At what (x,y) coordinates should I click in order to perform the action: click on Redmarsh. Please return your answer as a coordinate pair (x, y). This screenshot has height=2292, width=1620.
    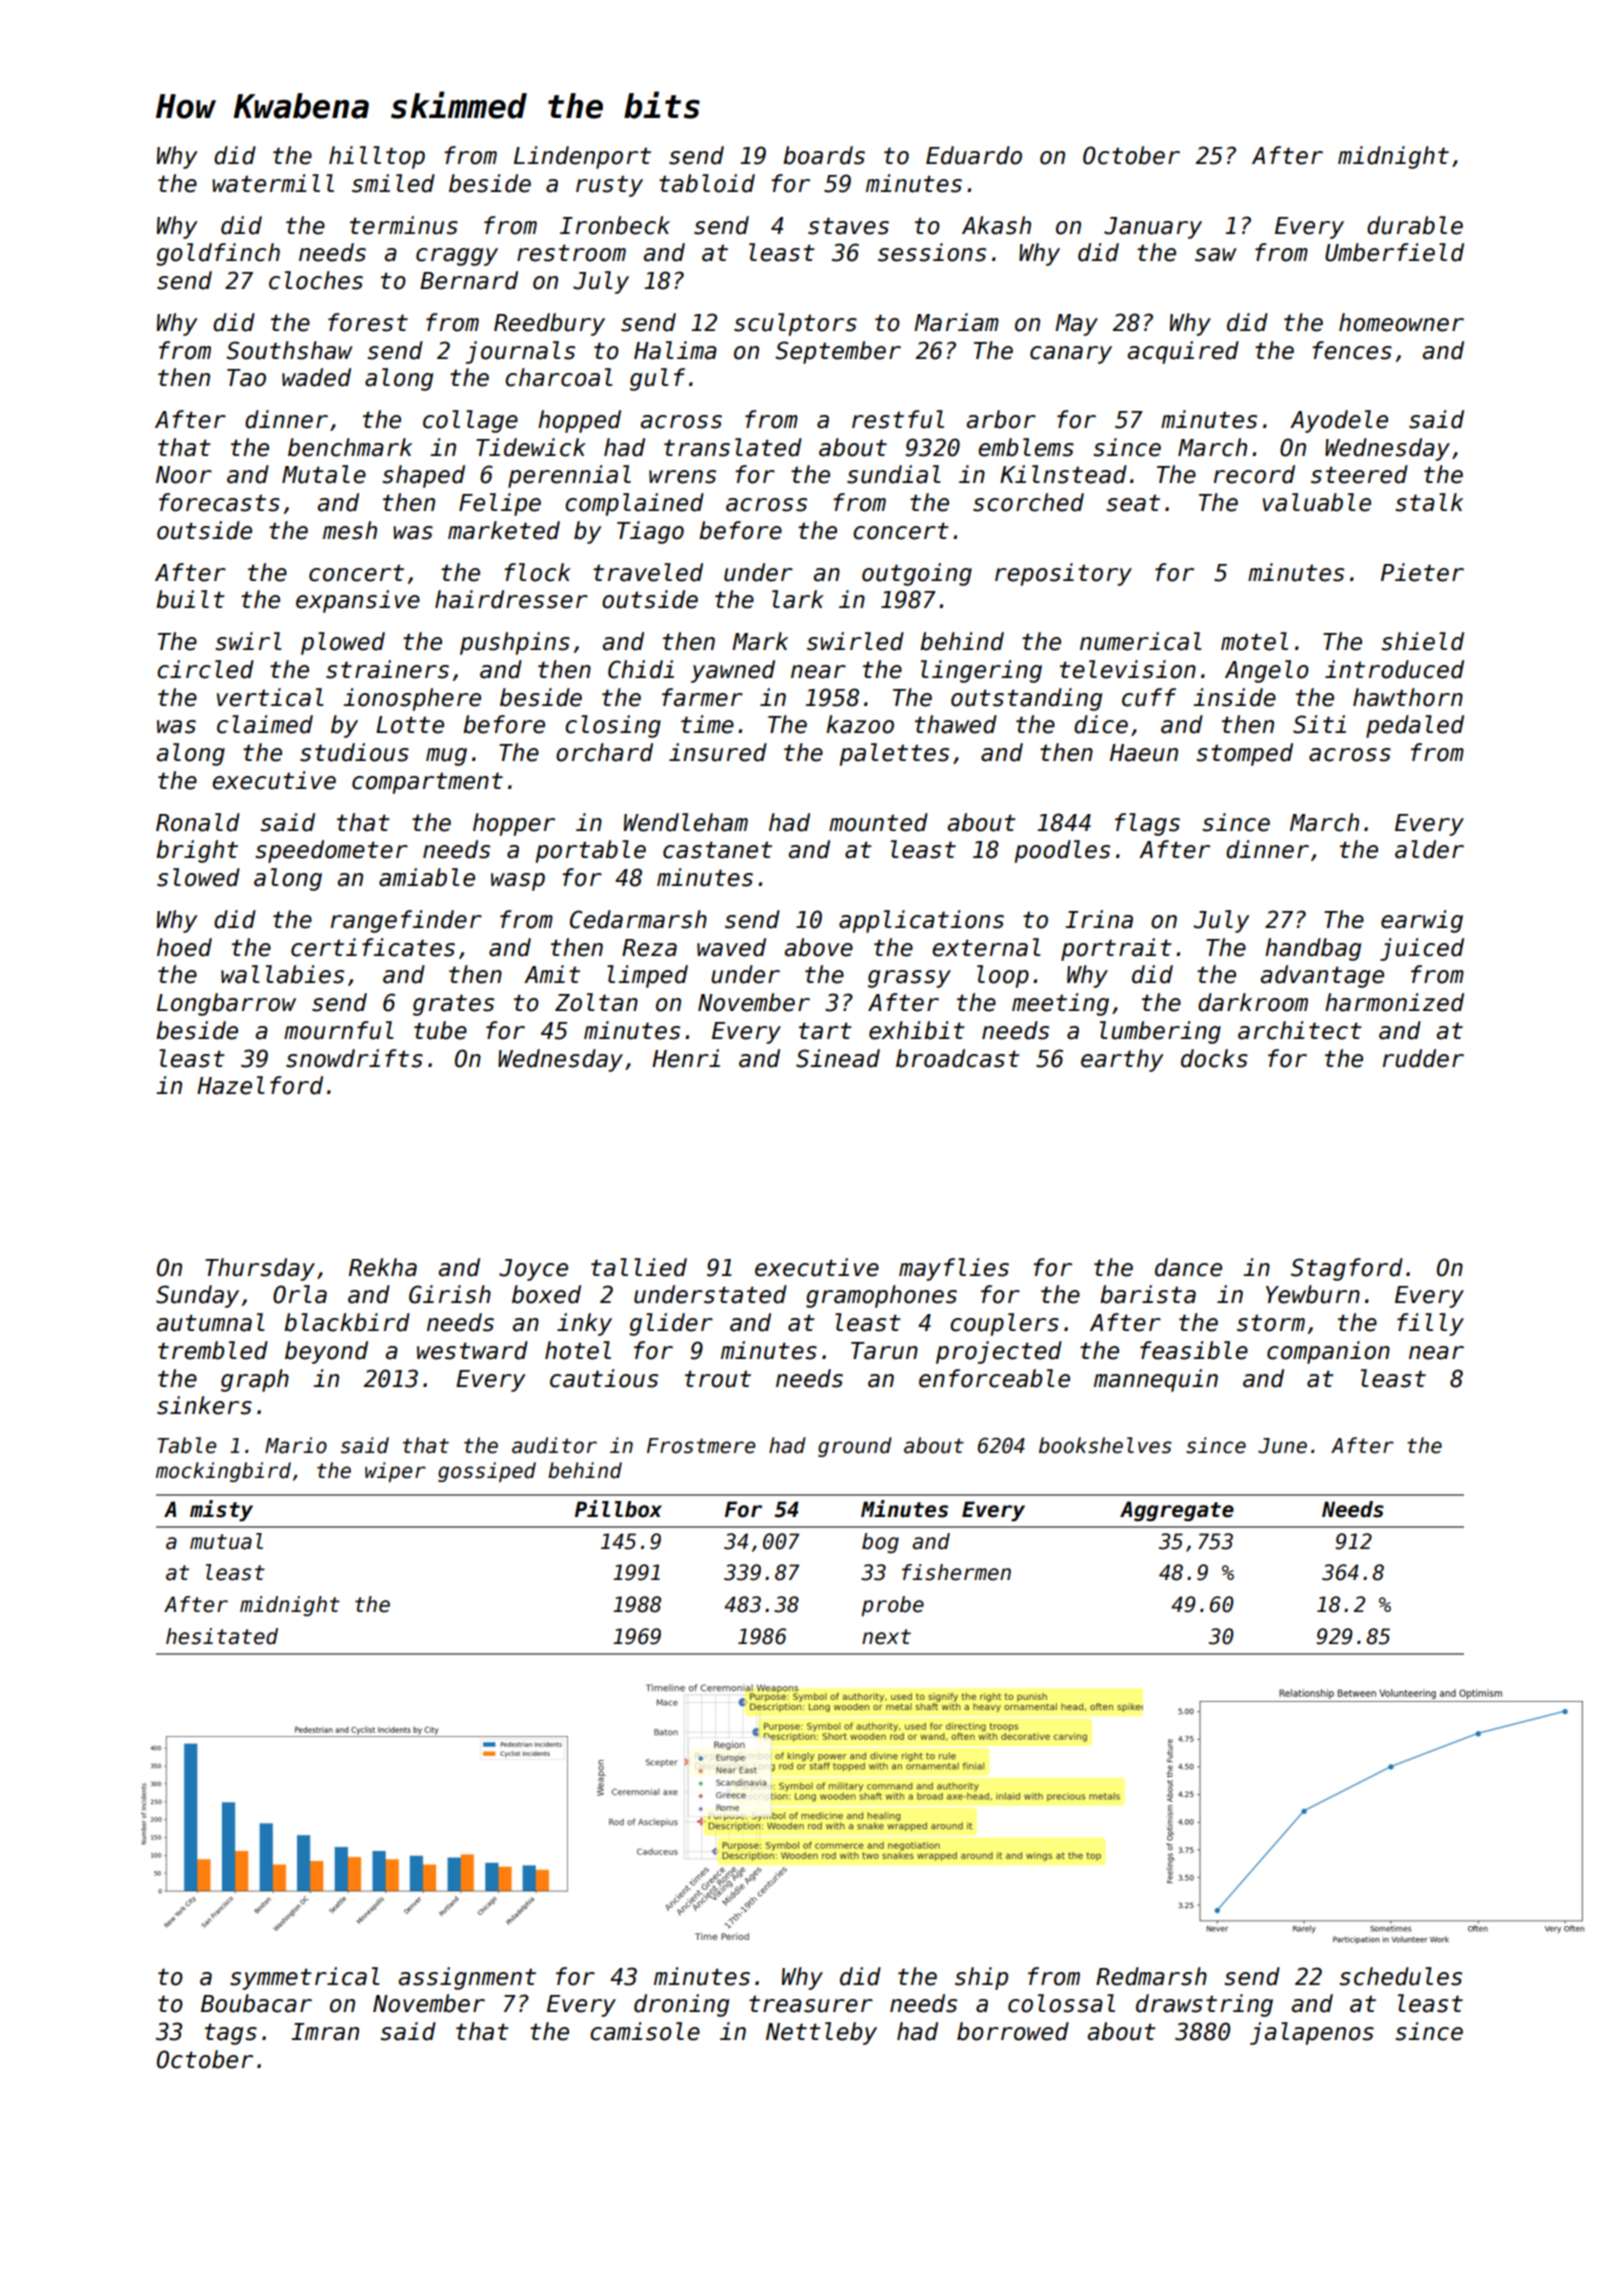
    Looking at the image, I should click on (1151, 1976).
